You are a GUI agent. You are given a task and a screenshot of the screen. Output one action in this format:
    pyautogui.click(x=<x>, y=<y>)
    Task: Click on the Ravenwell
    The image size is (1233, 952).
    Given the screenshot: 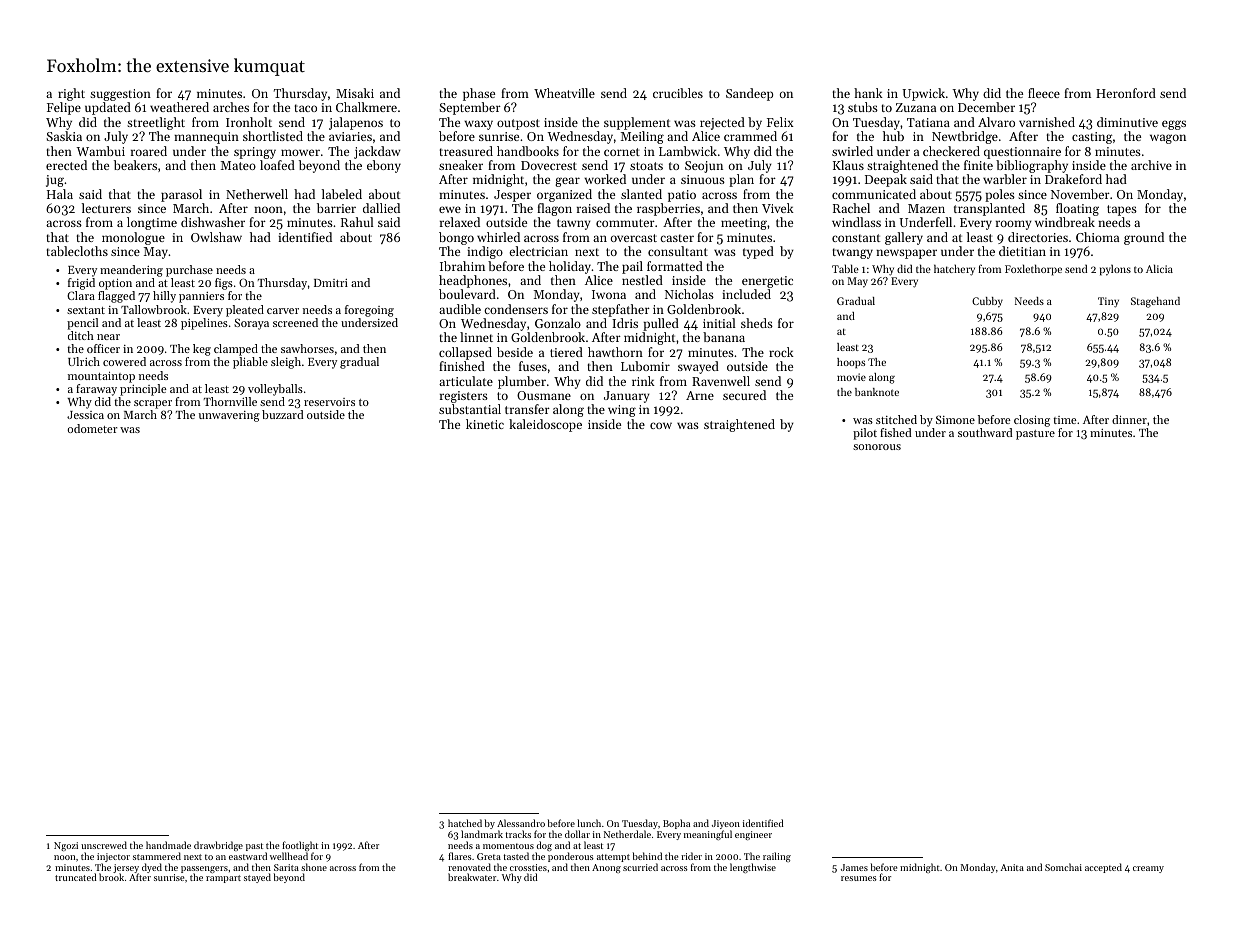 What is the action you would take?
    pyautogui.click(x=721, y=381)
